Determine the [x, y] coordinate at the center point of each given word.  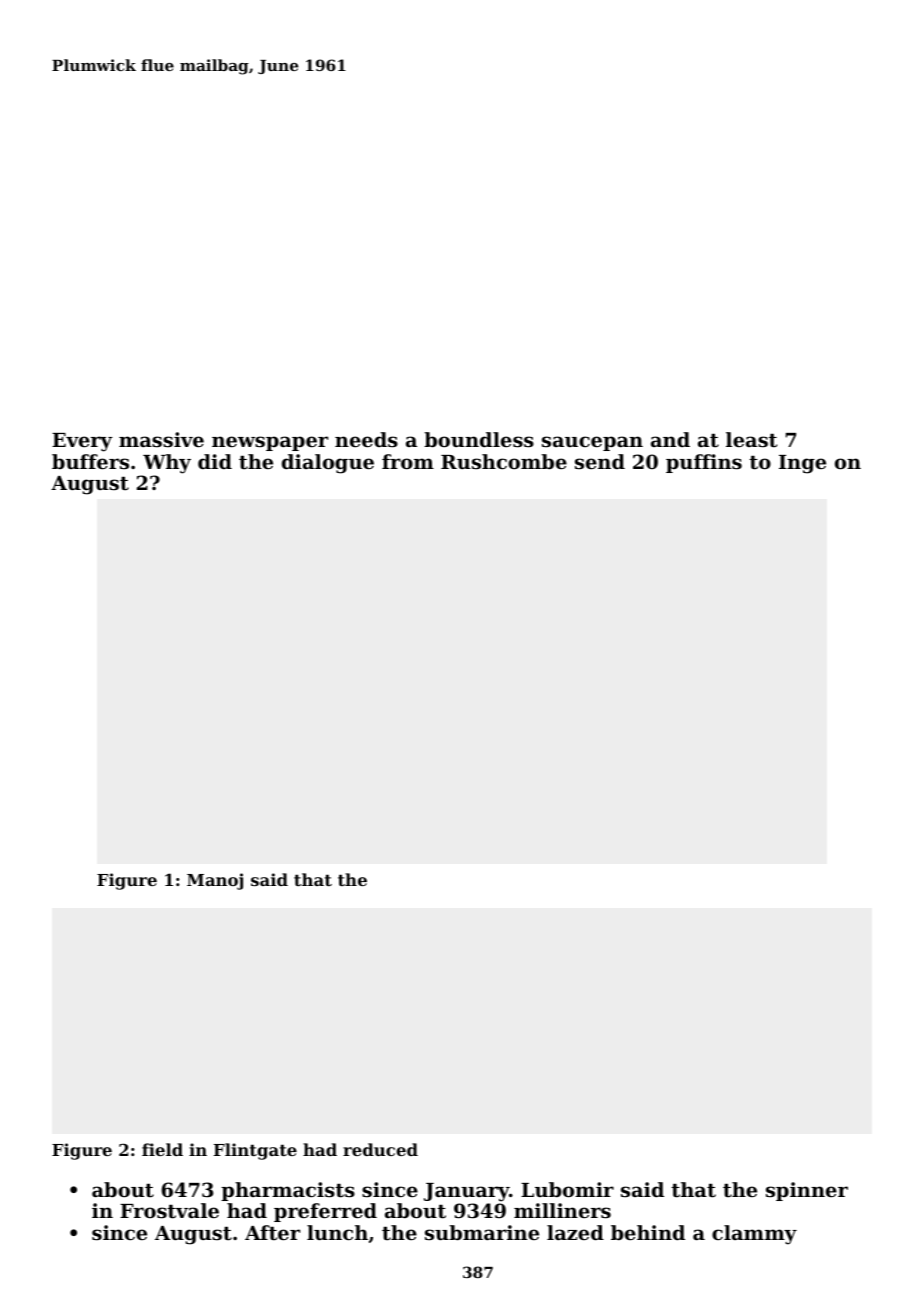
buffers [90, 462]
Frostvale [169, 1211]
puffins [704, 463]
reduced [380, 1149]
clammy [754, 1235]
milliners [562, 1210]
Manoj [215, 881]
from [408, 461]
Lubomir [567, 1190]
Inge [802, 464]
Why [167, 464]
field [162, 1149]
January [466, 1192]
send [600, 462]
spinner [807, 1191]
